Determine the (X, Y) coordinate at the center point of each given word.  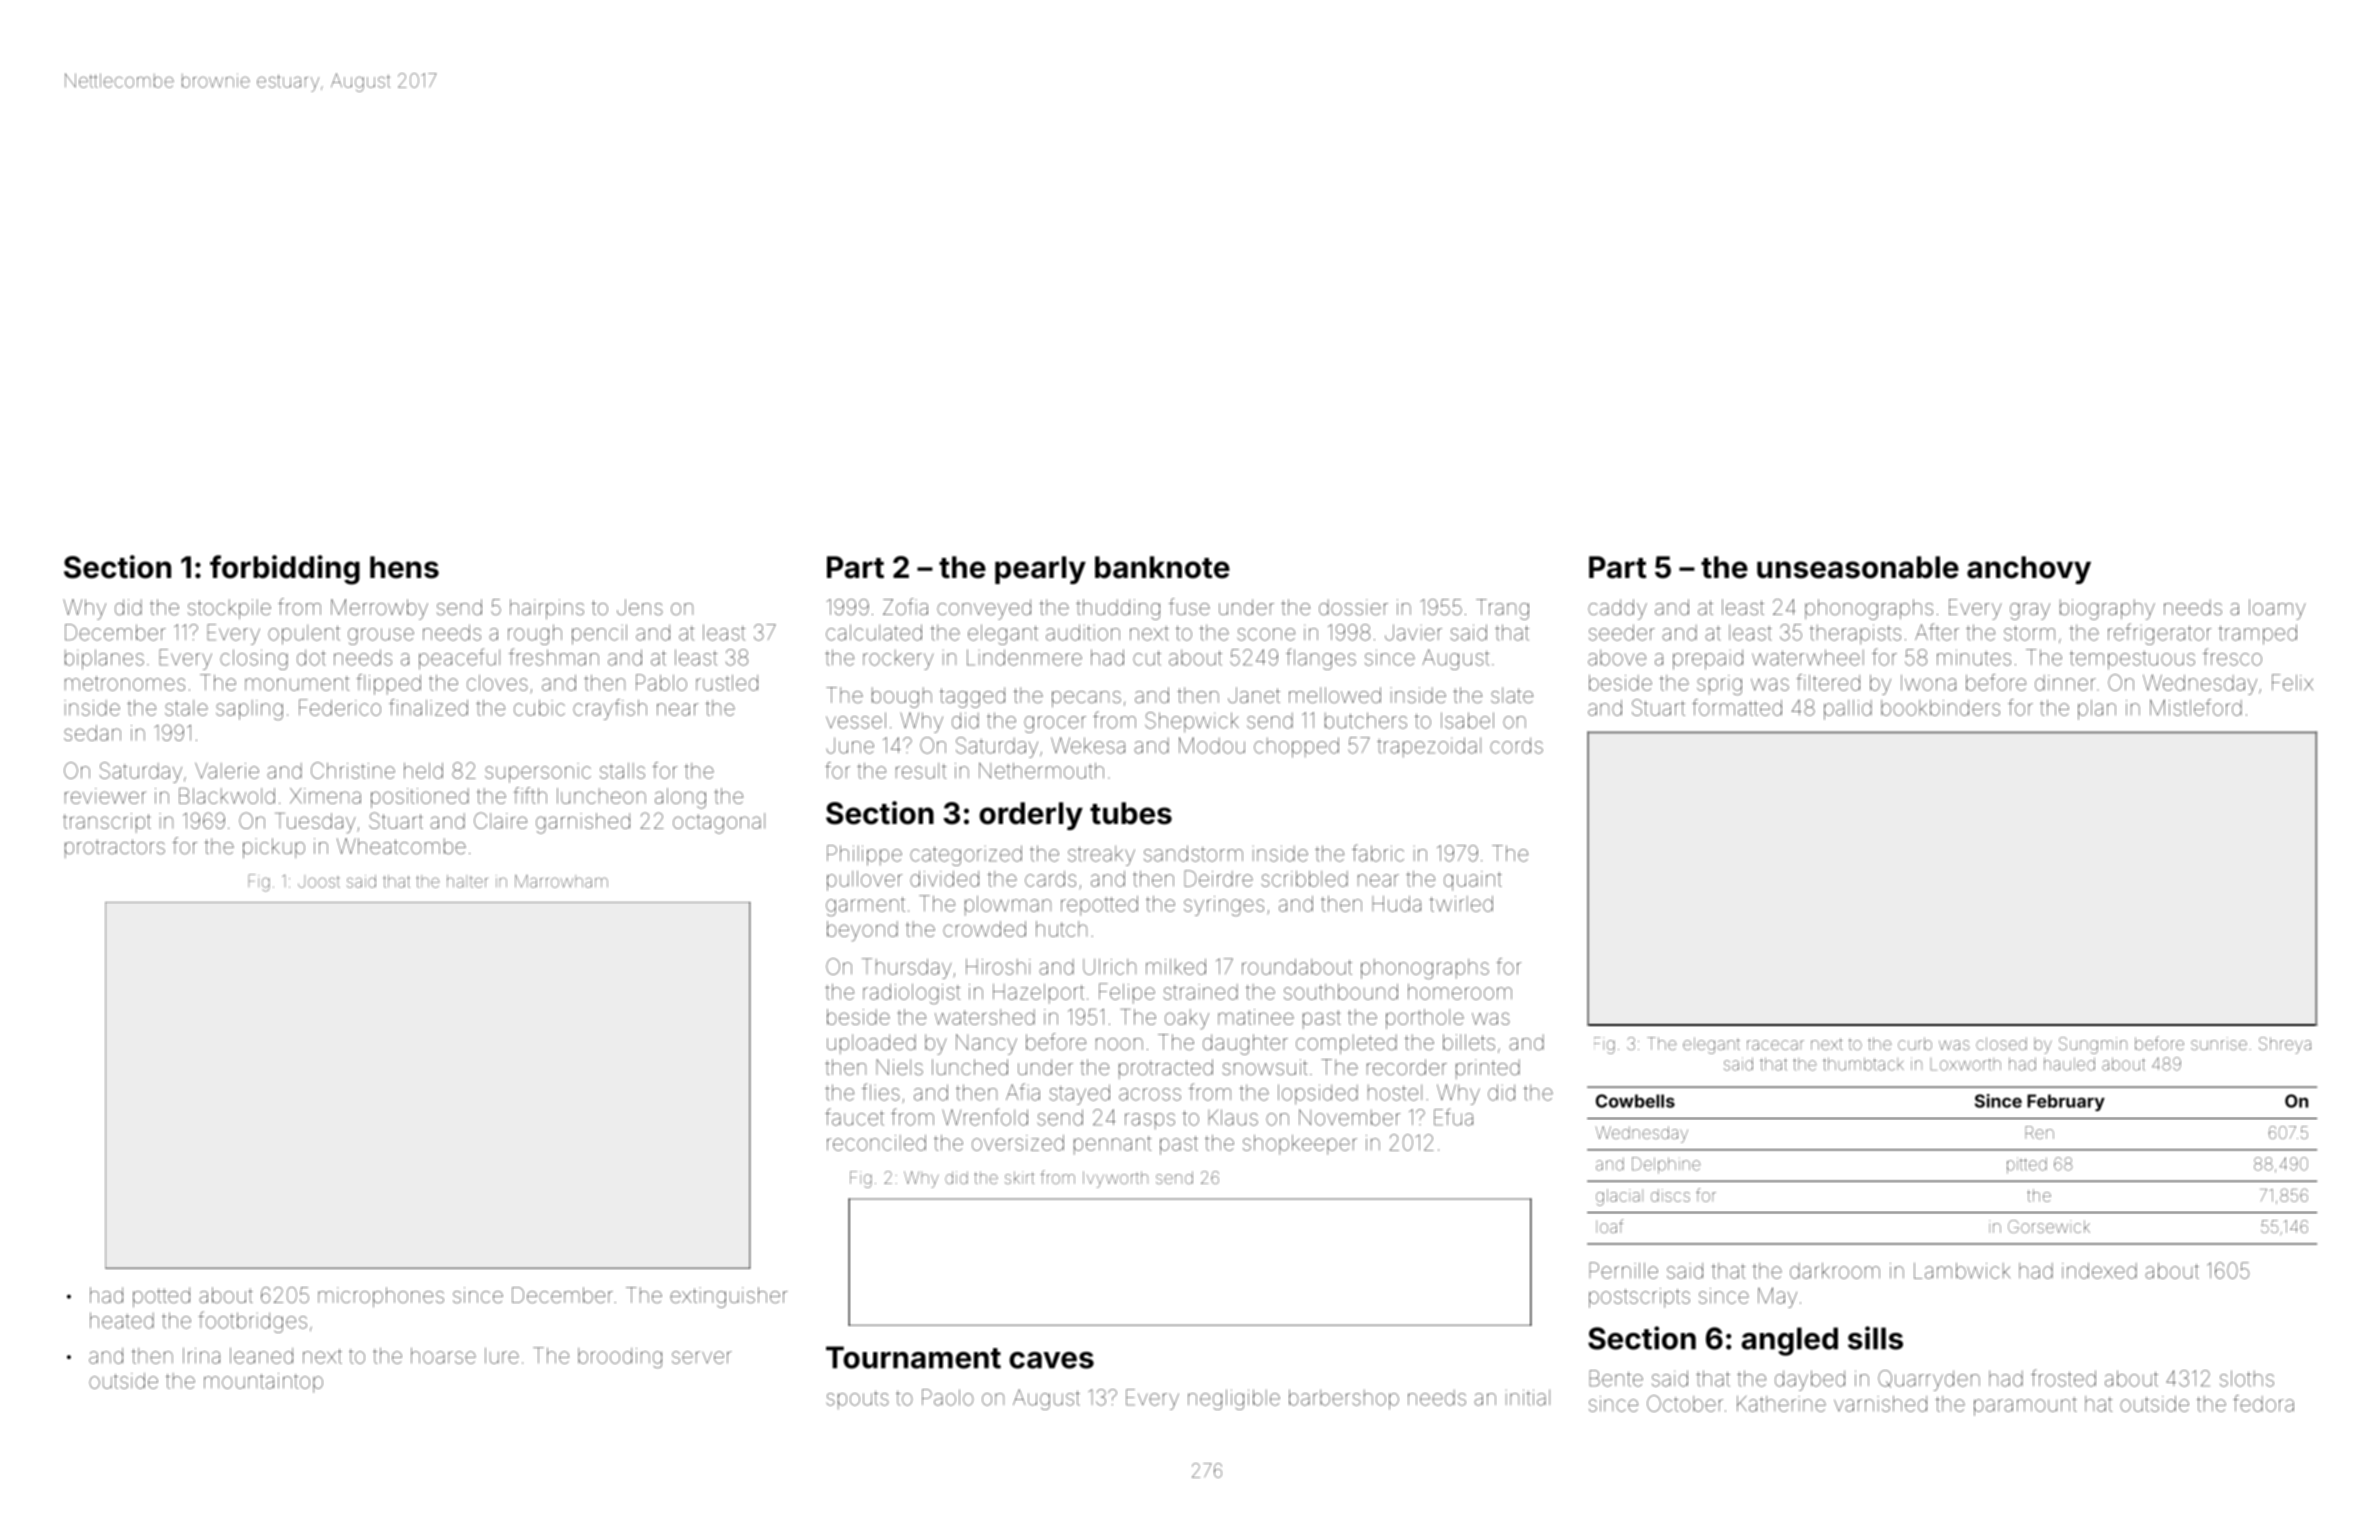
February (2066, 1102)
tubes (1131, 813)
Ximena (325, 796)
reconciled (876, 1143)
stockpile (229, 609)
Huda (1396, 904)
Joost (319, 882)
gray (2030, 611)
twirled (1461, 904)
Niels (899, 1067)
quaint (1473, 881)
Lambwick (1962, 1271)
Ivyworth (1115, 1179)
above (1617, 657)
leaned (261, 1356)
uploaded (871, 1044)
